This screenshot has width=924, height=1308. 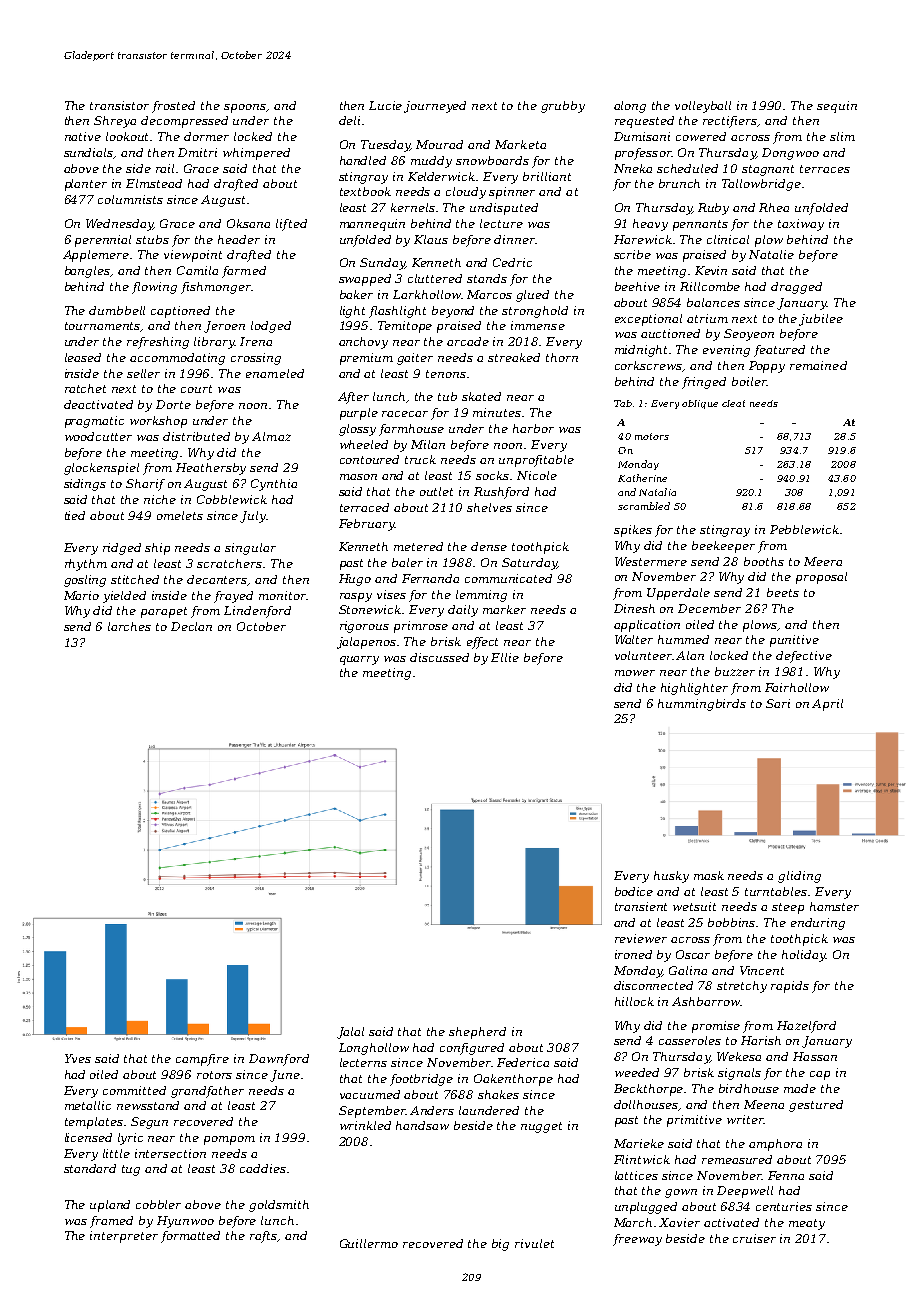 I want to click on gliding, so click(x=799, y=877).
